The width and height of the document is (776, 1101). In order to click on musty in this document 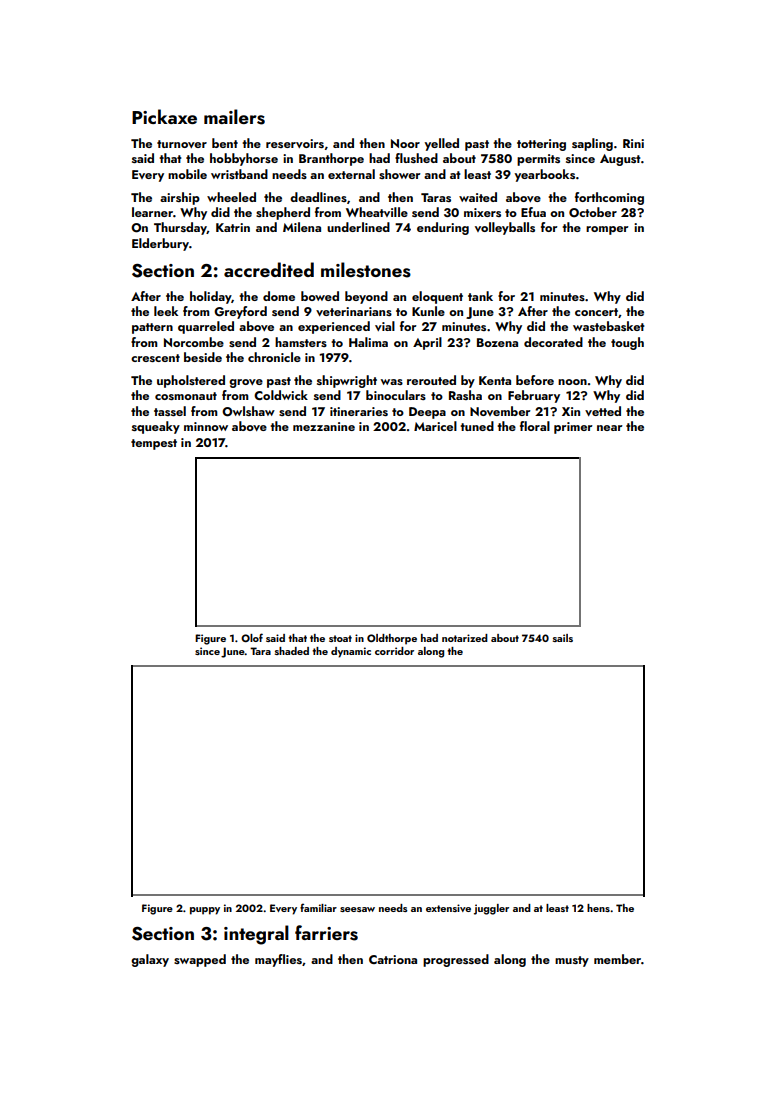, I will do `click(572, 961)`.
